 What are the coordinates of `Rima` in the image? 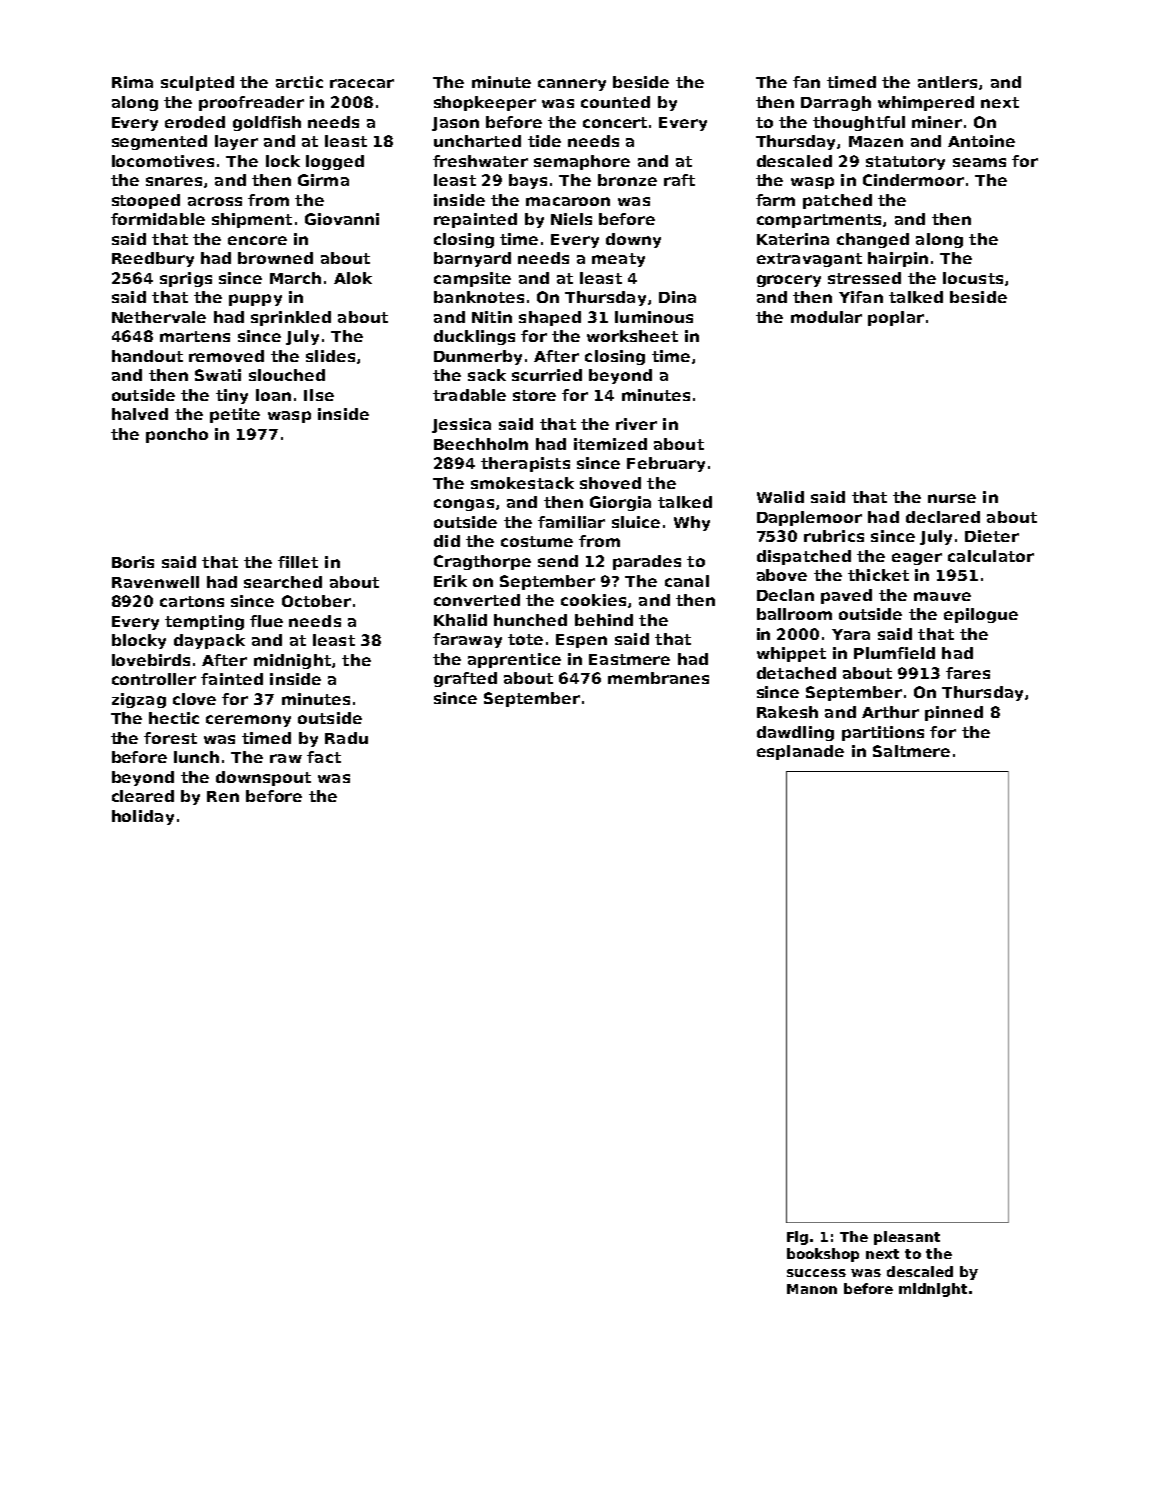 It's located at (132, 82).
